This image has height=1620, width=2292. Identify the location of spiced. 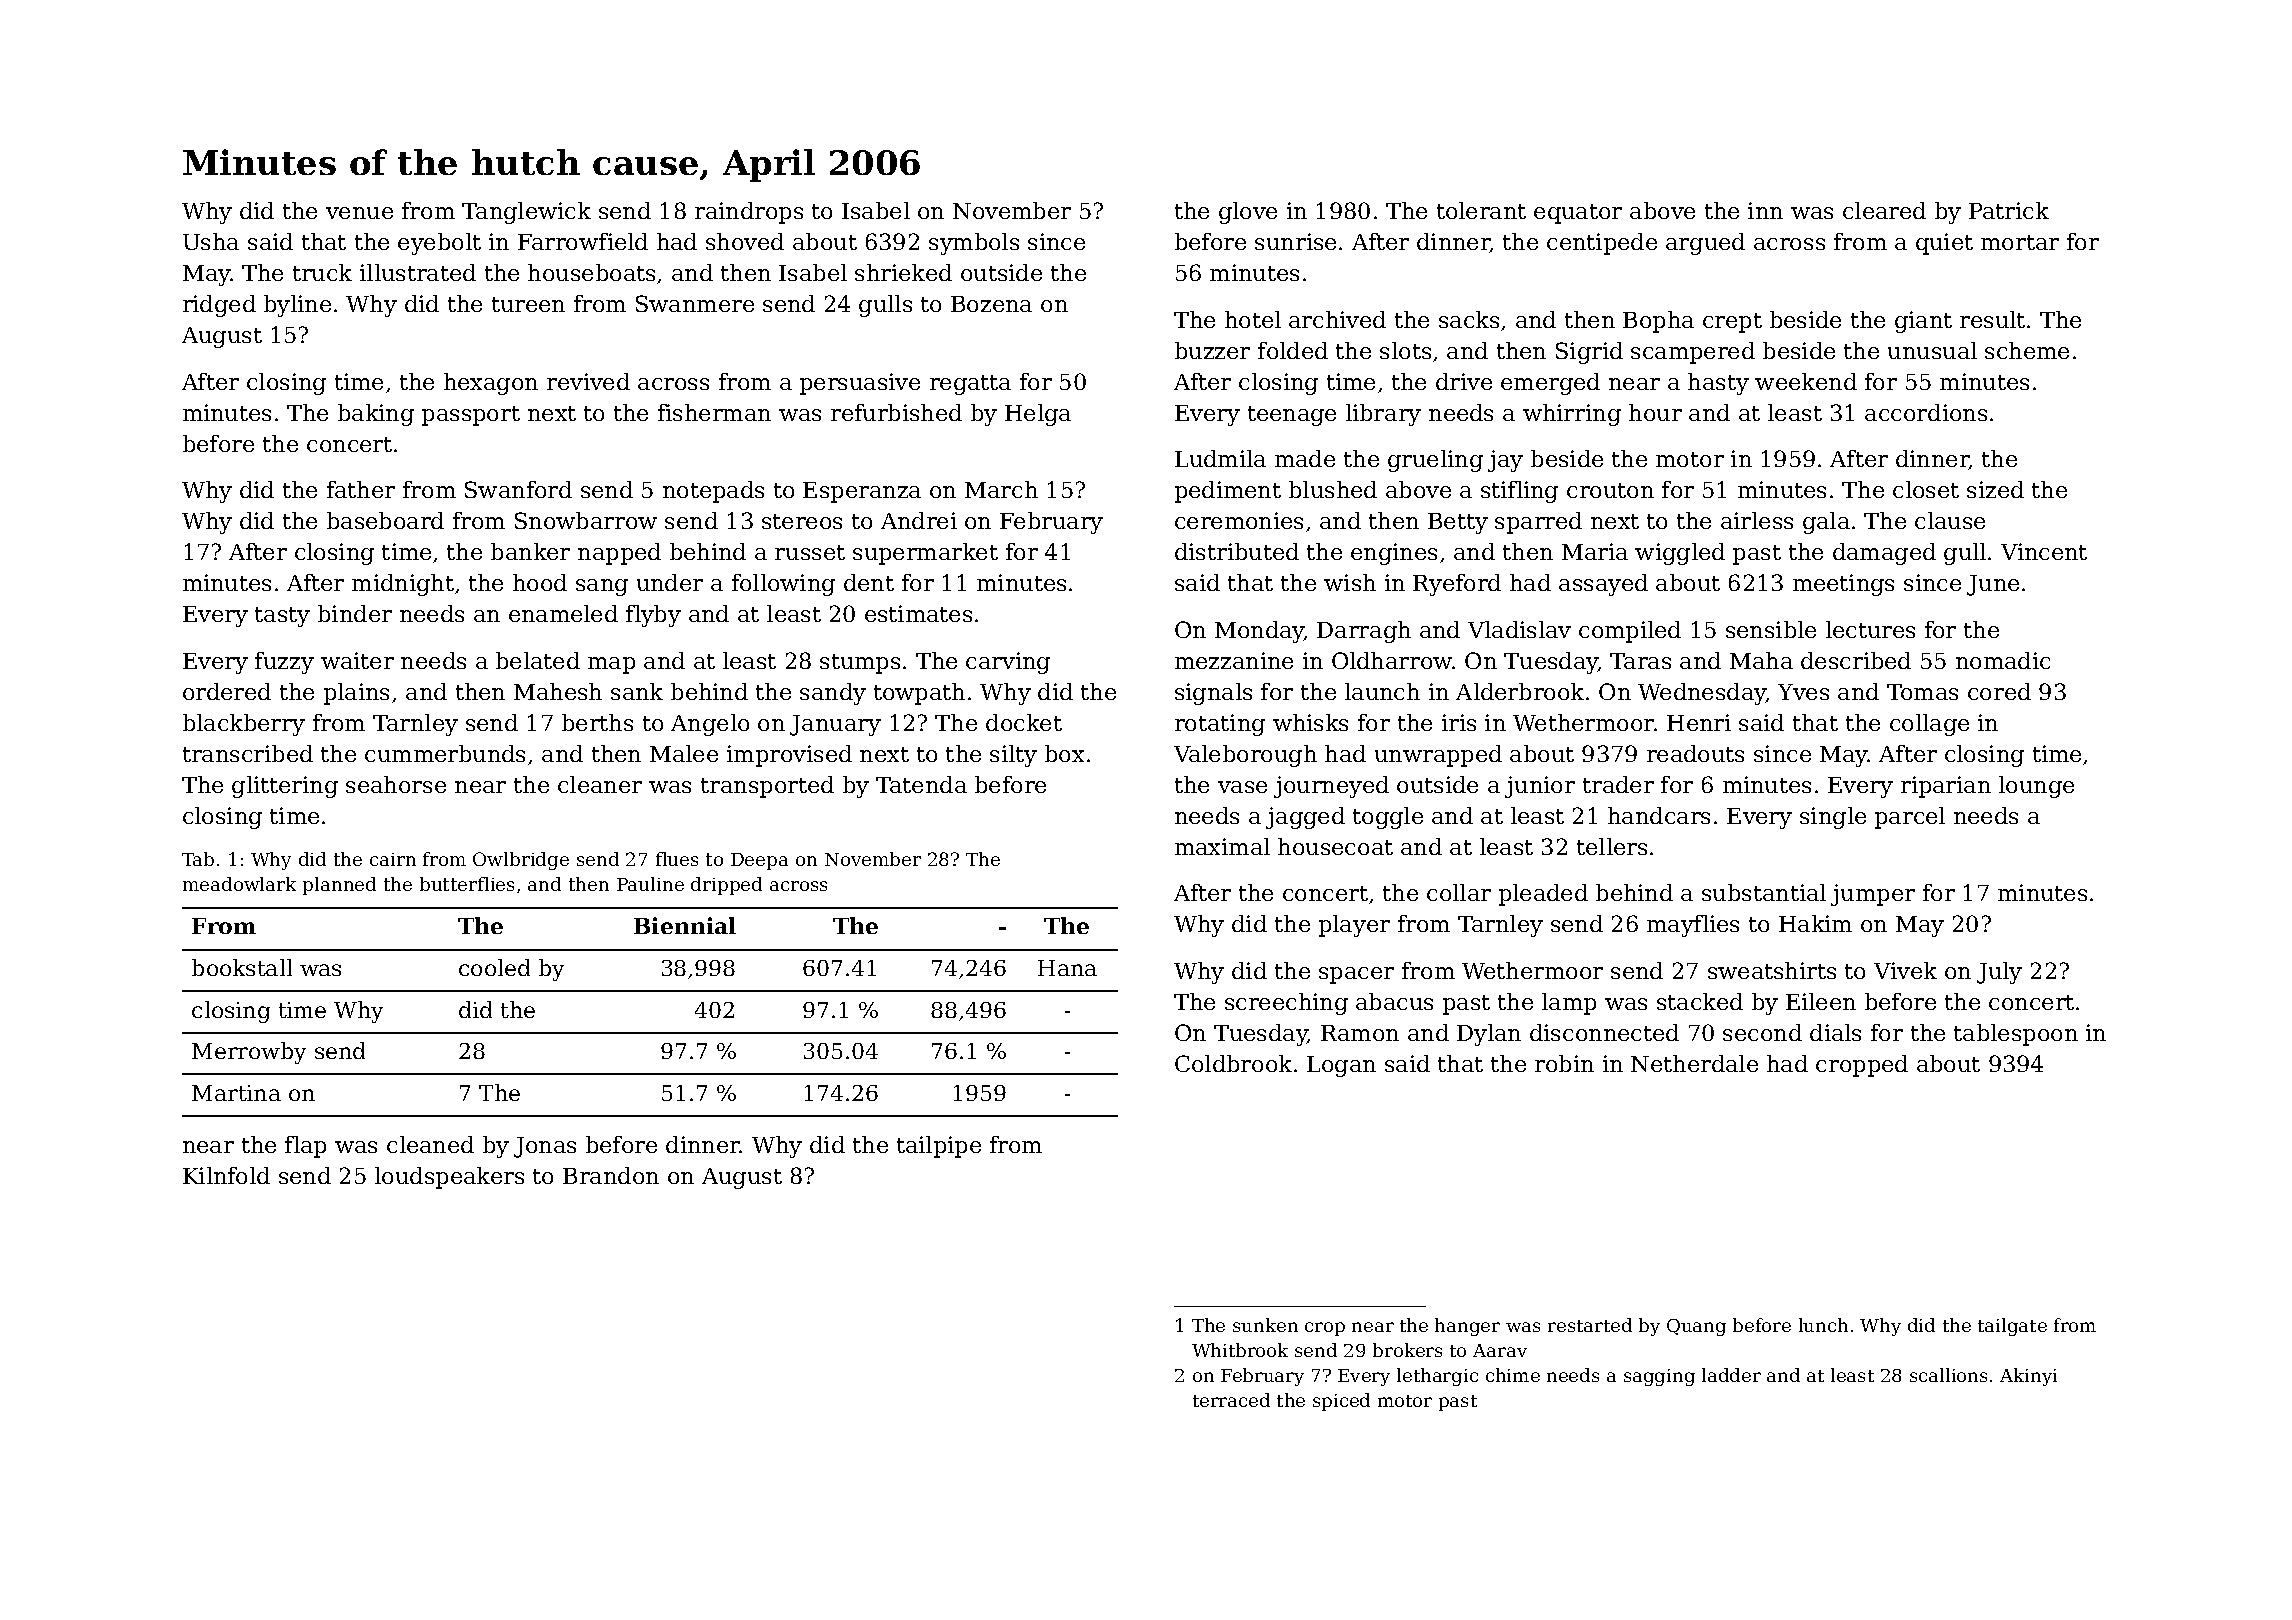
(1341, 1402).
